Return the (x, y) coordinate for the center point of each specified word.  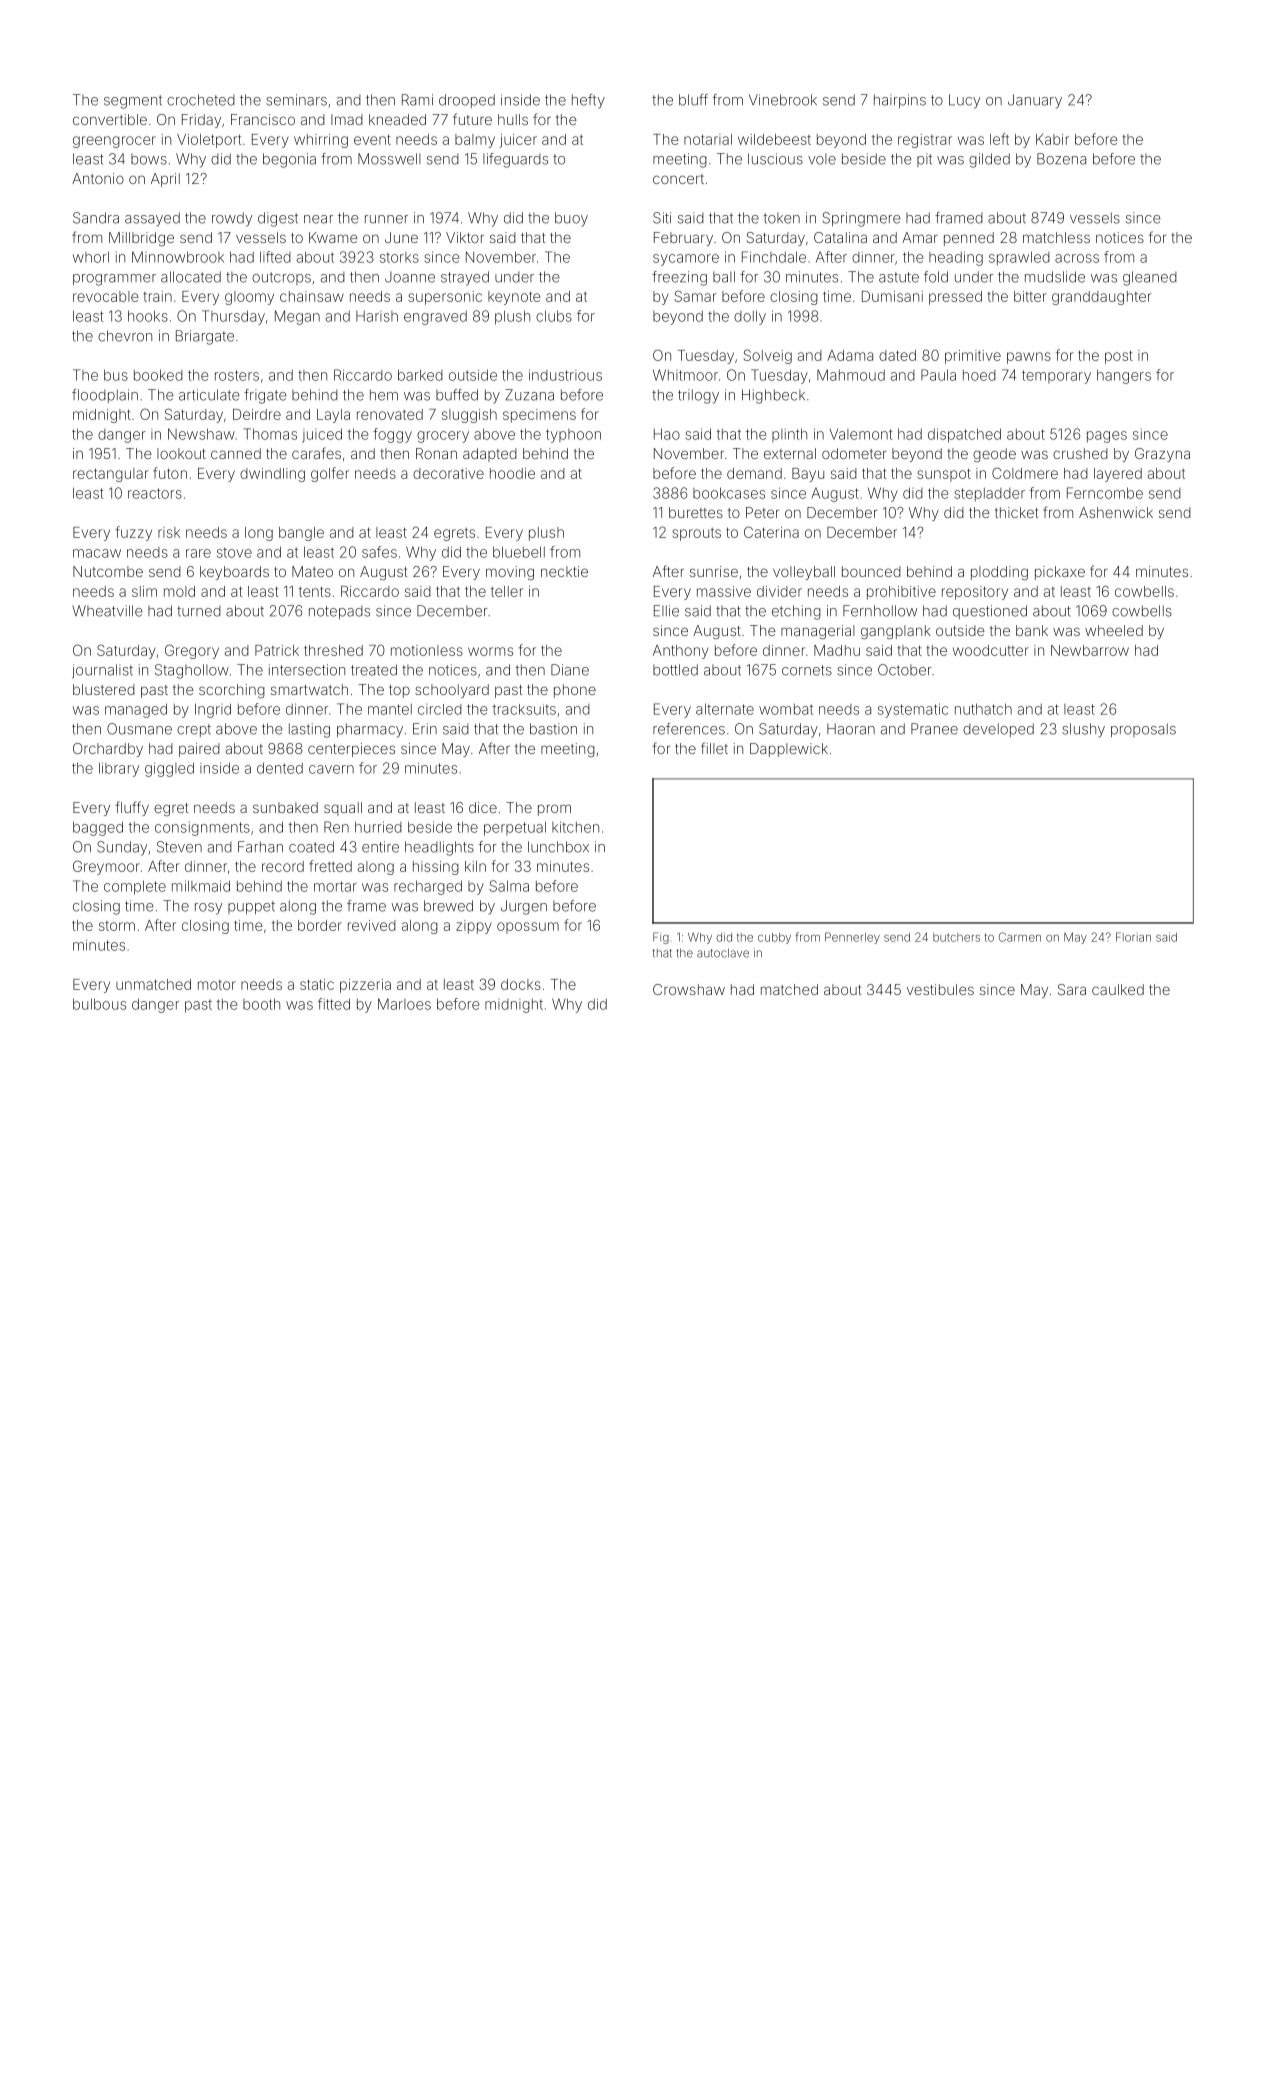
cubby (774, 938)
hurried (378, 827)
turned (199, 611)
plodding (999, 573)
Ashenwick (1116, 512)
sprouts (696, 534)
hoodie (512, 473)
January (1035, 101)
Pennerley (852, 938)
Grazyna (1162, 455)
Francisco (263, 119)
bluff (693, 100)
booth (261, 1004)
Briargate (205, 337)
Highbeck (773, 396)
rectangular (111, 475)
